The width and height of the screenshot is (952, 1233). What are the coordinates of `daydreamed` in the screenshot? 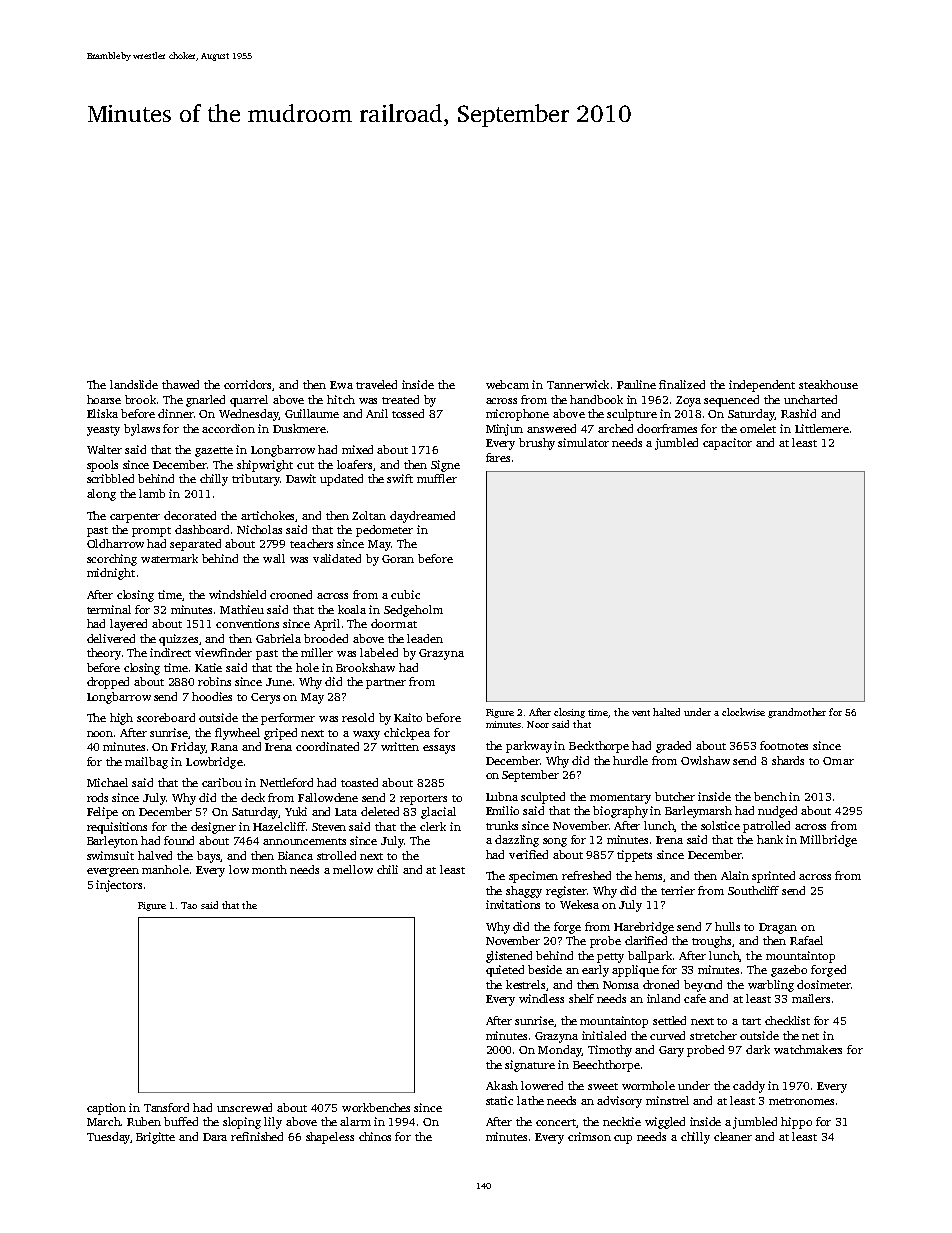 It's located at (422, 517).
